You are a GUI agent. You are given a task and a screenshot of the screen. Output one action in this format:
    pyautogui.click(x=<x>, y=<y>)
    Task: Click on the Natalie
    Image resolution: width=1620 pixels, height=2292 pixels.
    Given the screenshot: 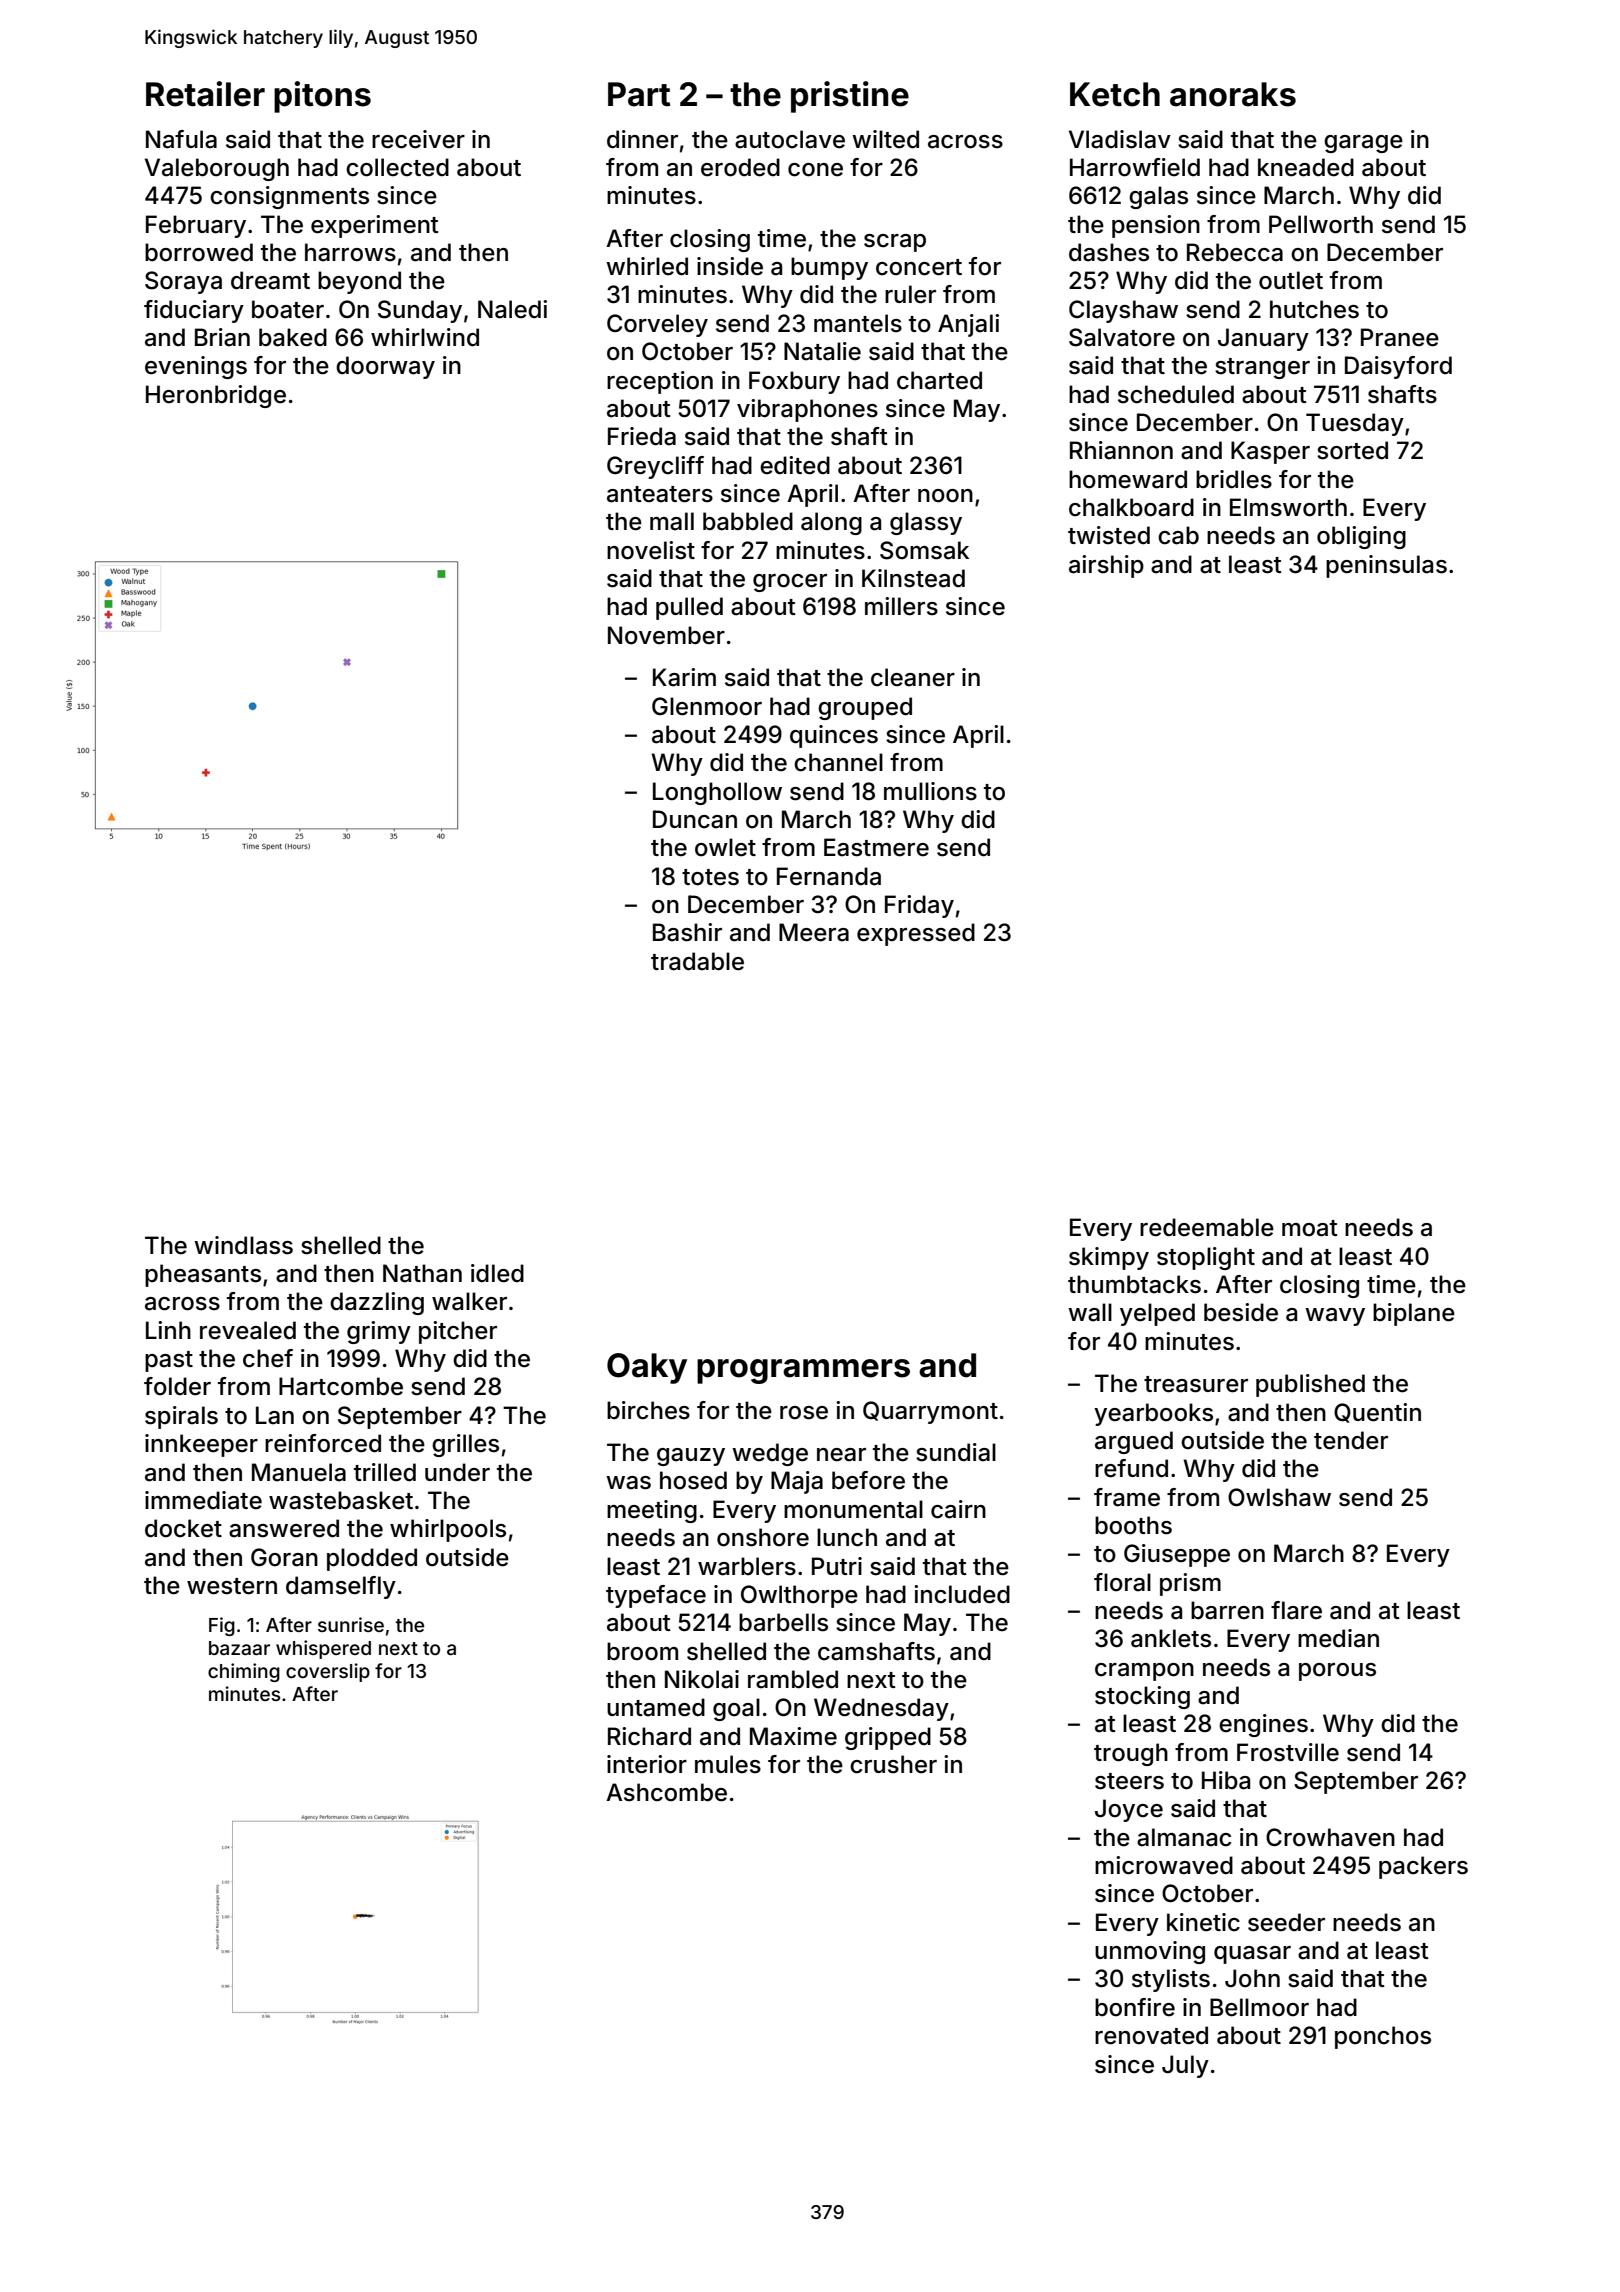 What is the action you would take?
    pyautogui.click(x=822, y=351)
